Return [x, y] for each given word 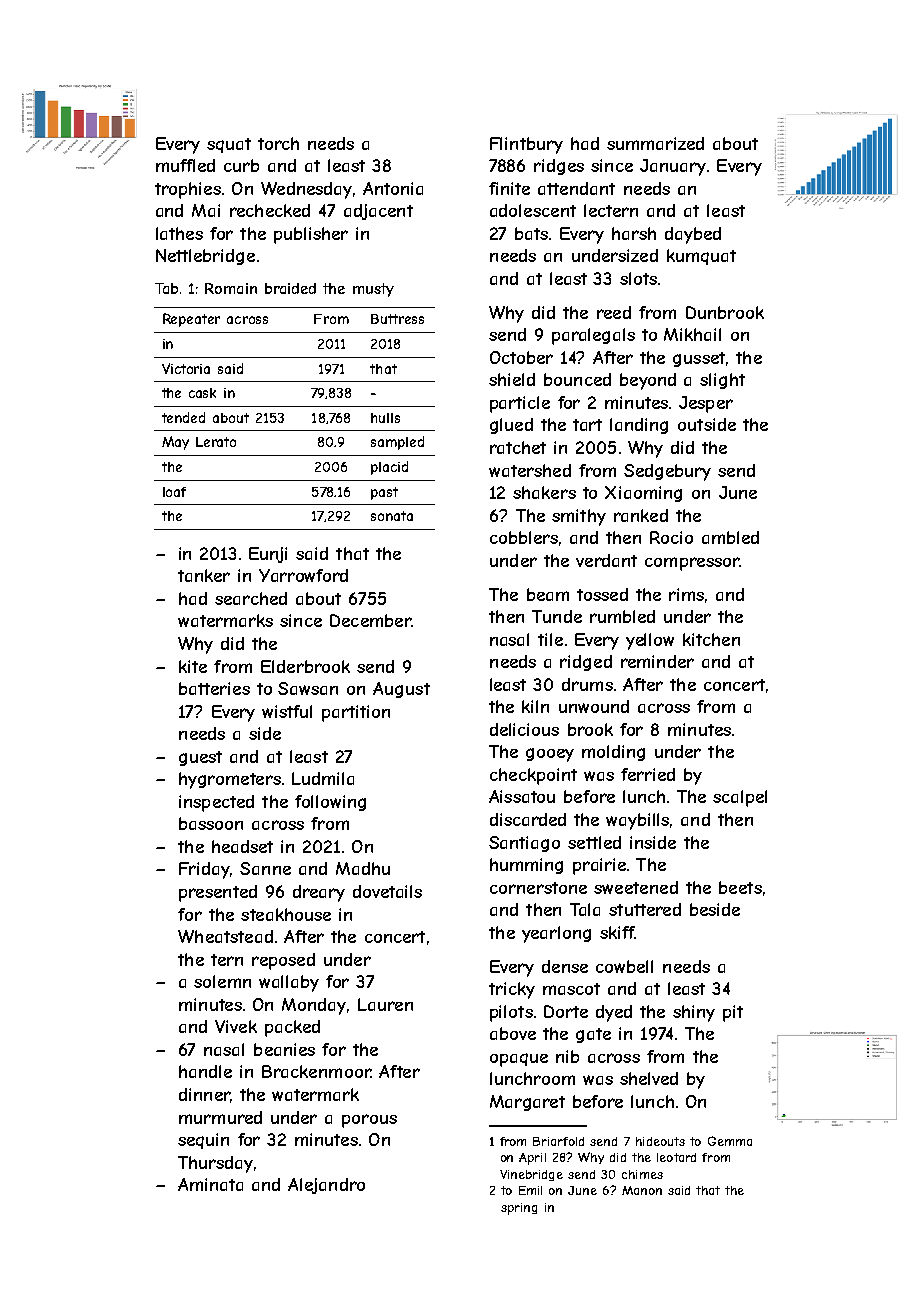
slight [722, 381]
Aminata [210, 1184]
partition [356, 713]
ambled [730, 537]
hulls [385, 418]
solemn [222, 981]
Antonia [393, 188]
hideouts [660, 1141]
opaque [519, 1060]
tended [183, 417]
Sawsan [308, 688]
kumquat [701, 257]
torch [278, 143]
